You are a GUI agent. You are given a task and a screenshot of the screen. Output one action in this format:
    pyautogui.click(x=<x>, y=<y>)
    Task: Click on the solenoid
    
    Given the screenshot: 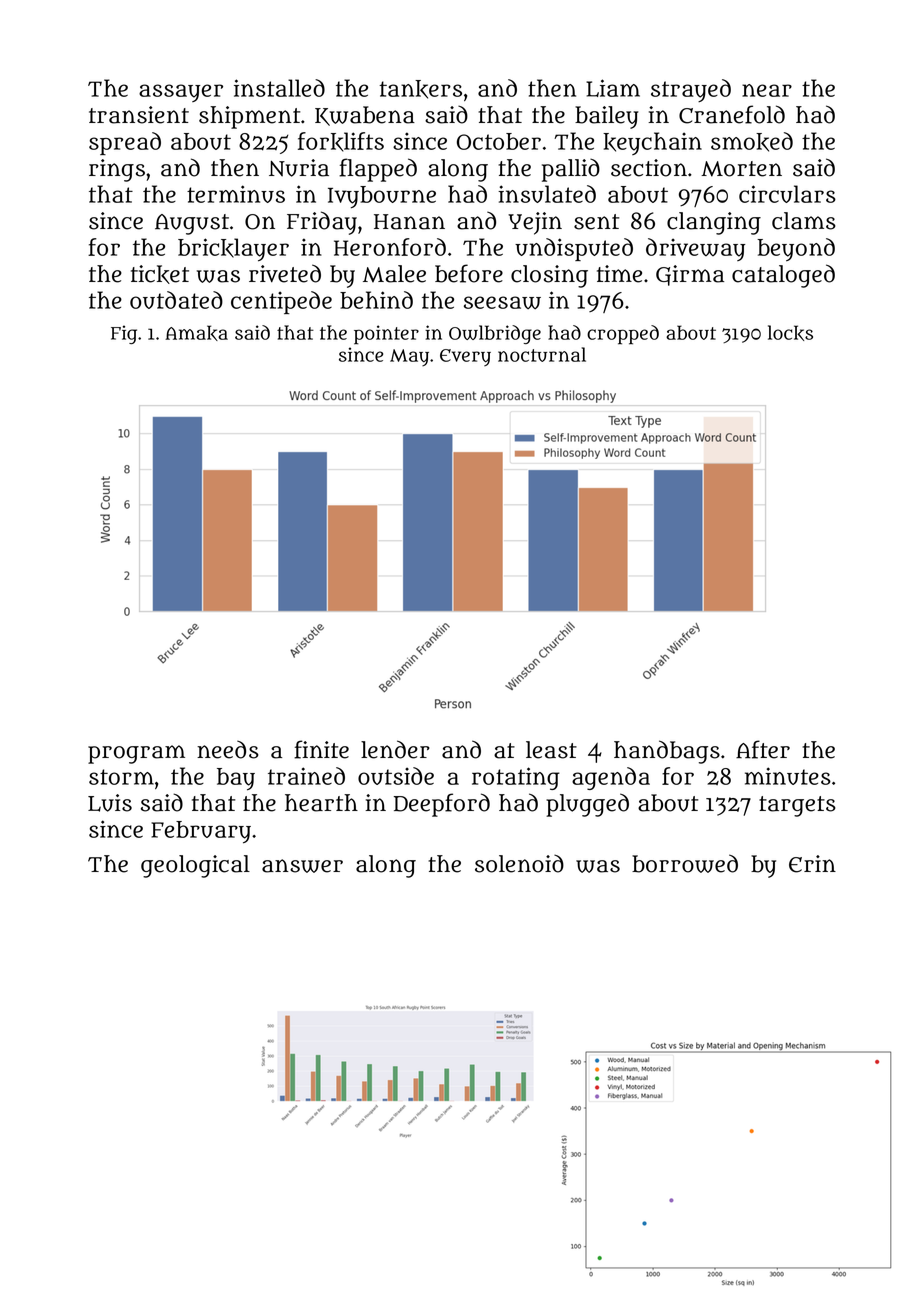 What is the action you would take?
    pyautogui.click(x=519, y=864)
